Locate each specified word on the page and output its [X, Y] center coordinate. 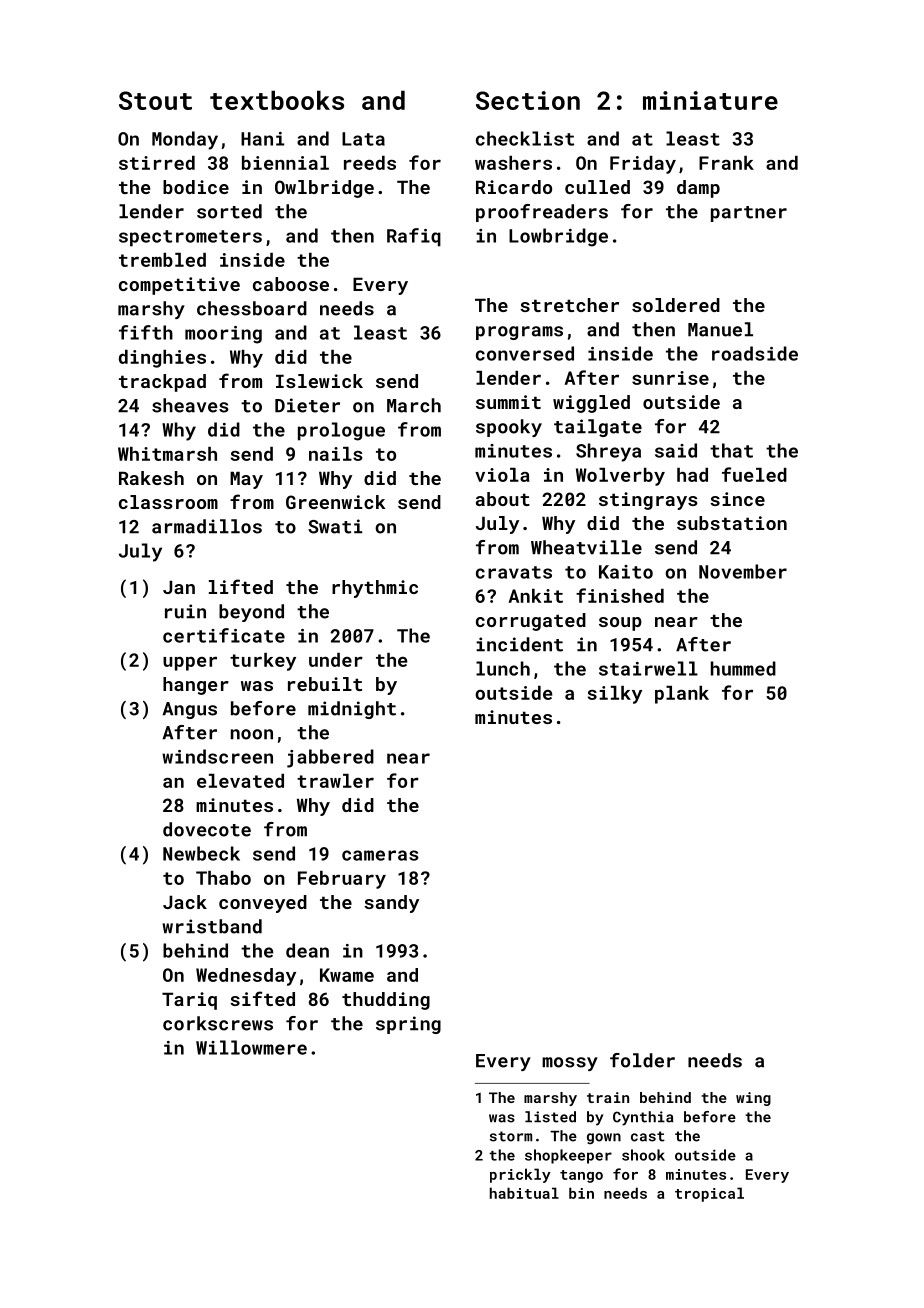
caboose [291, 284]
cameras [380, 855]
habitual [524, 1193]
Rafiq [414, 237]
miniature [710, 100]
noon [252, 734]
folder [642, 1060]
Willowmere [251, 1047]
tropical [709, 1194]
